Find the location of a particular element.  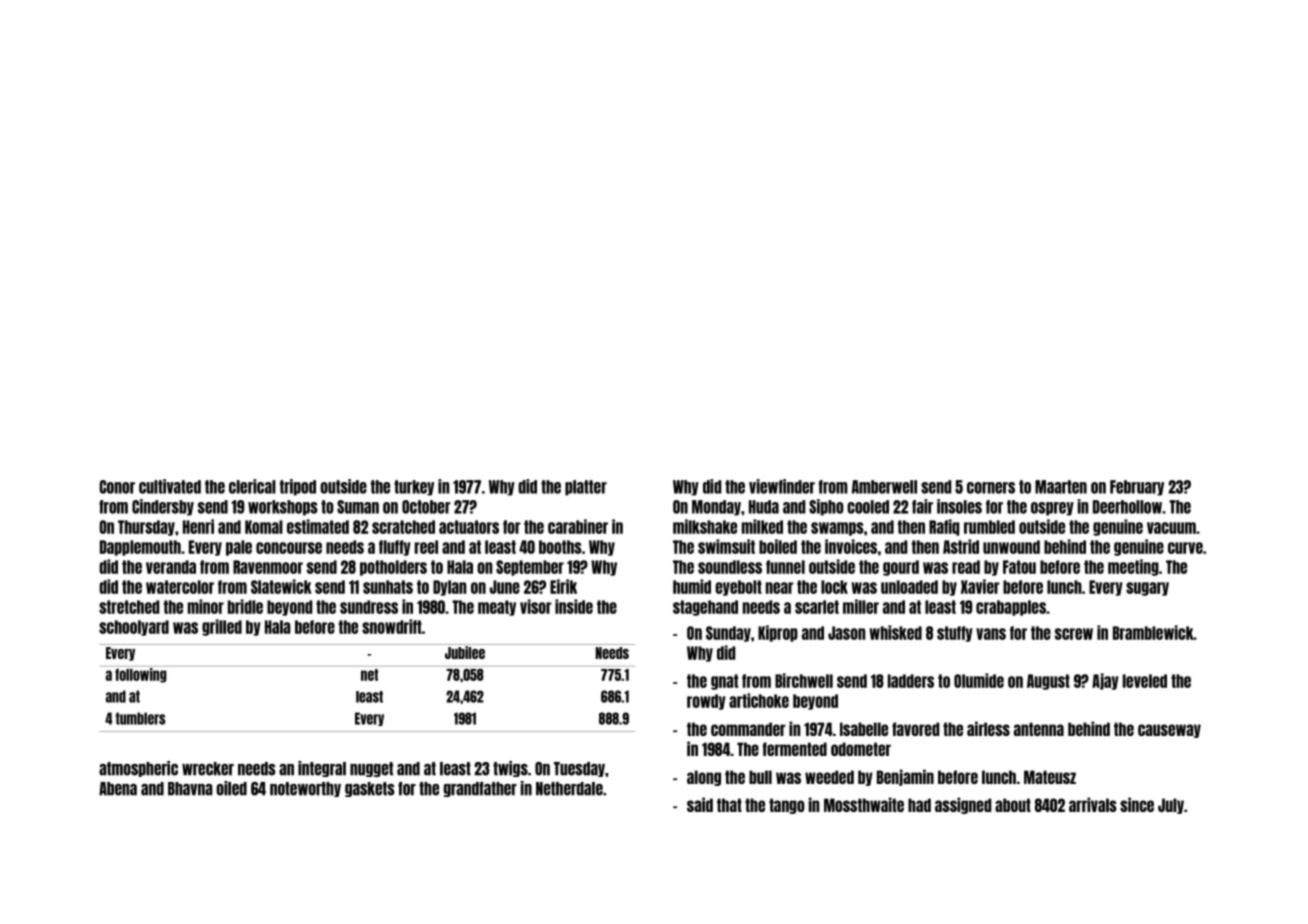

viewfinder is located at coordinates (782, 486).
